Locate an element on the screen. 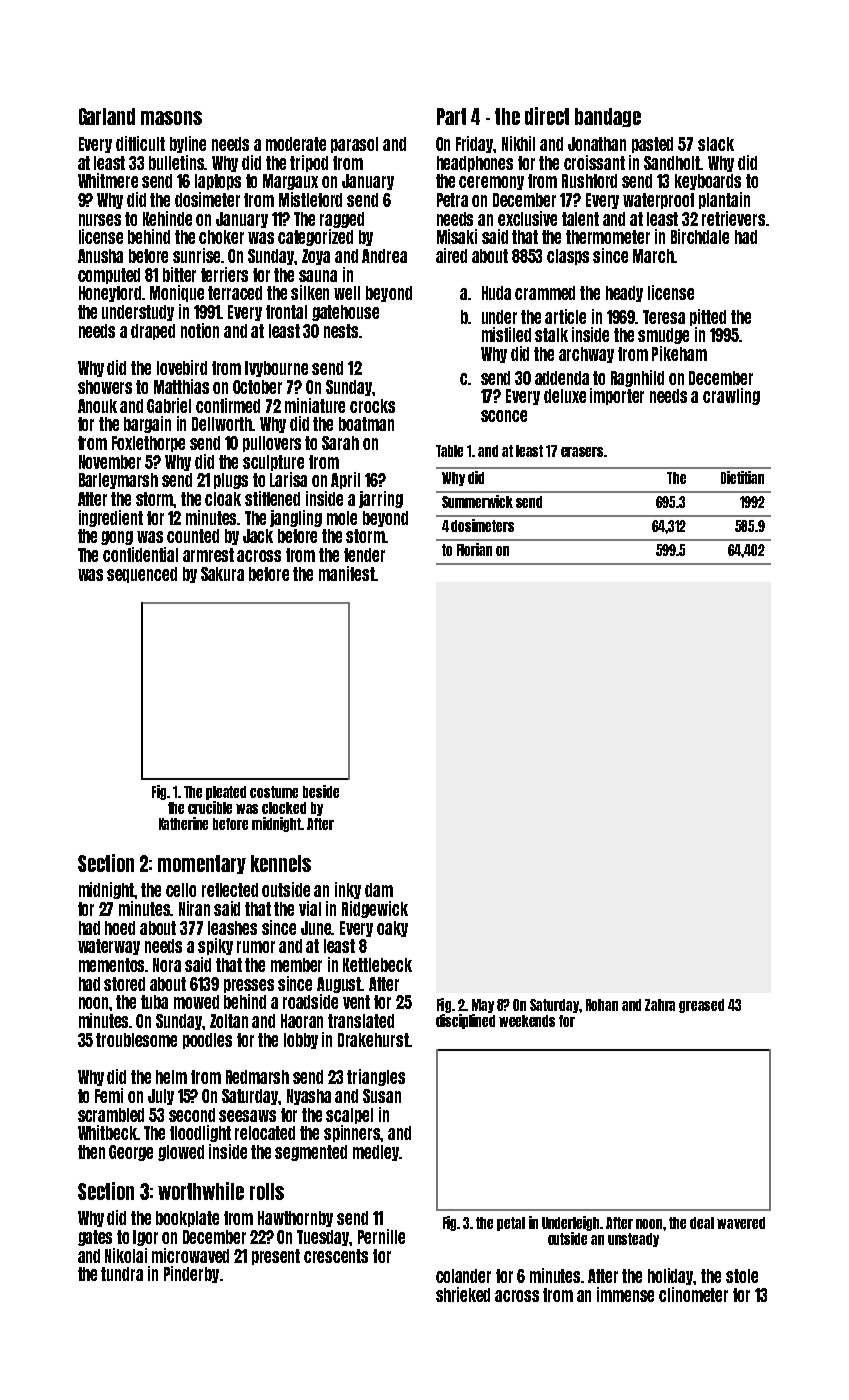 The image size is (849, 1400). October is located at coordinates (257, 387).
